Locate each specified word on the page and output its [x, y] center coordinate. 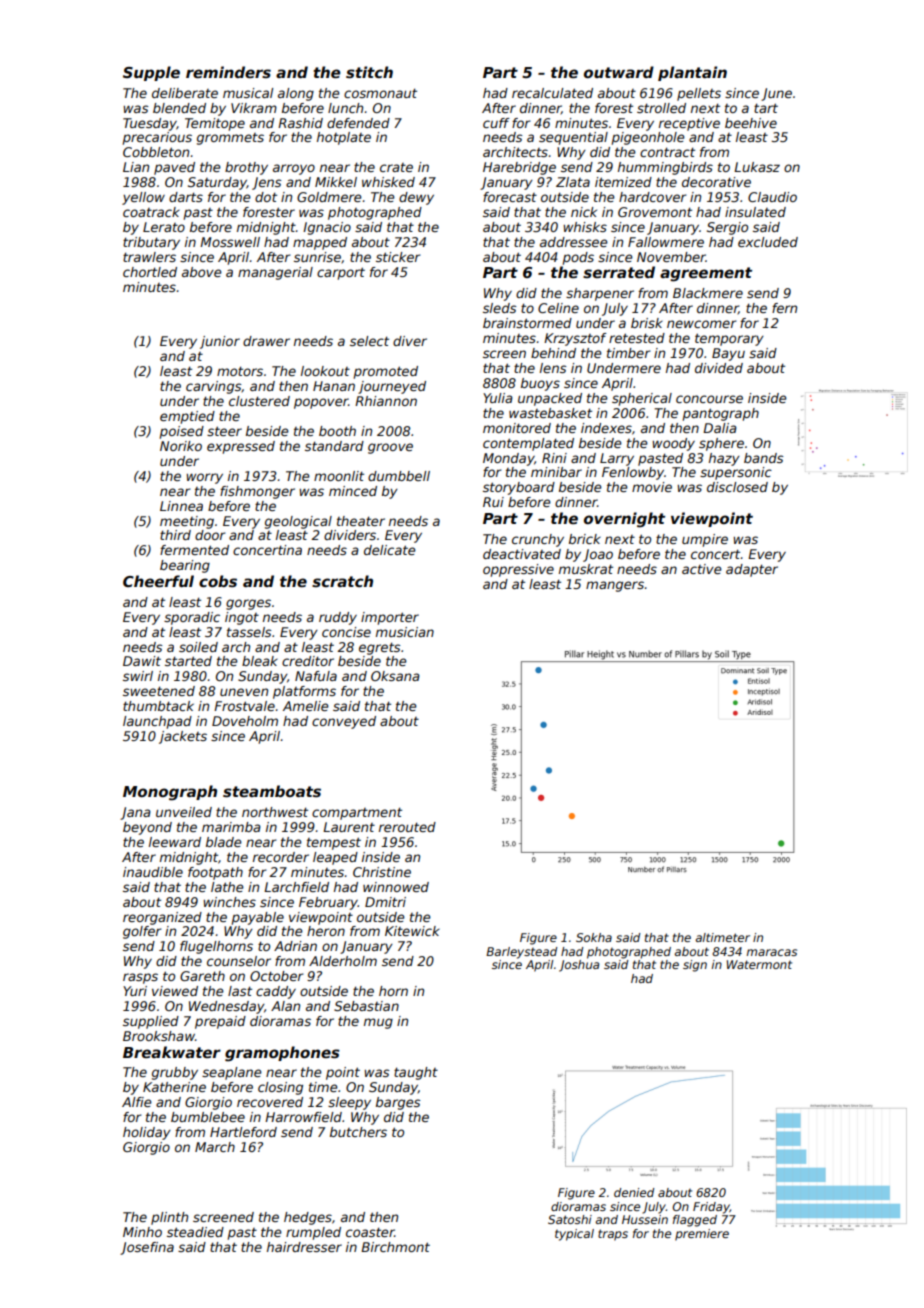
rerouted [407, 827]
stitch [369, 72]
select [369, 341]
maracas [772, 952]
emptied [187, 417]
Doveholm [245, 721]
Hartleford [243, 1132]
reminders [228, 72]
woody [674, 444]
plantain [692, 73]
